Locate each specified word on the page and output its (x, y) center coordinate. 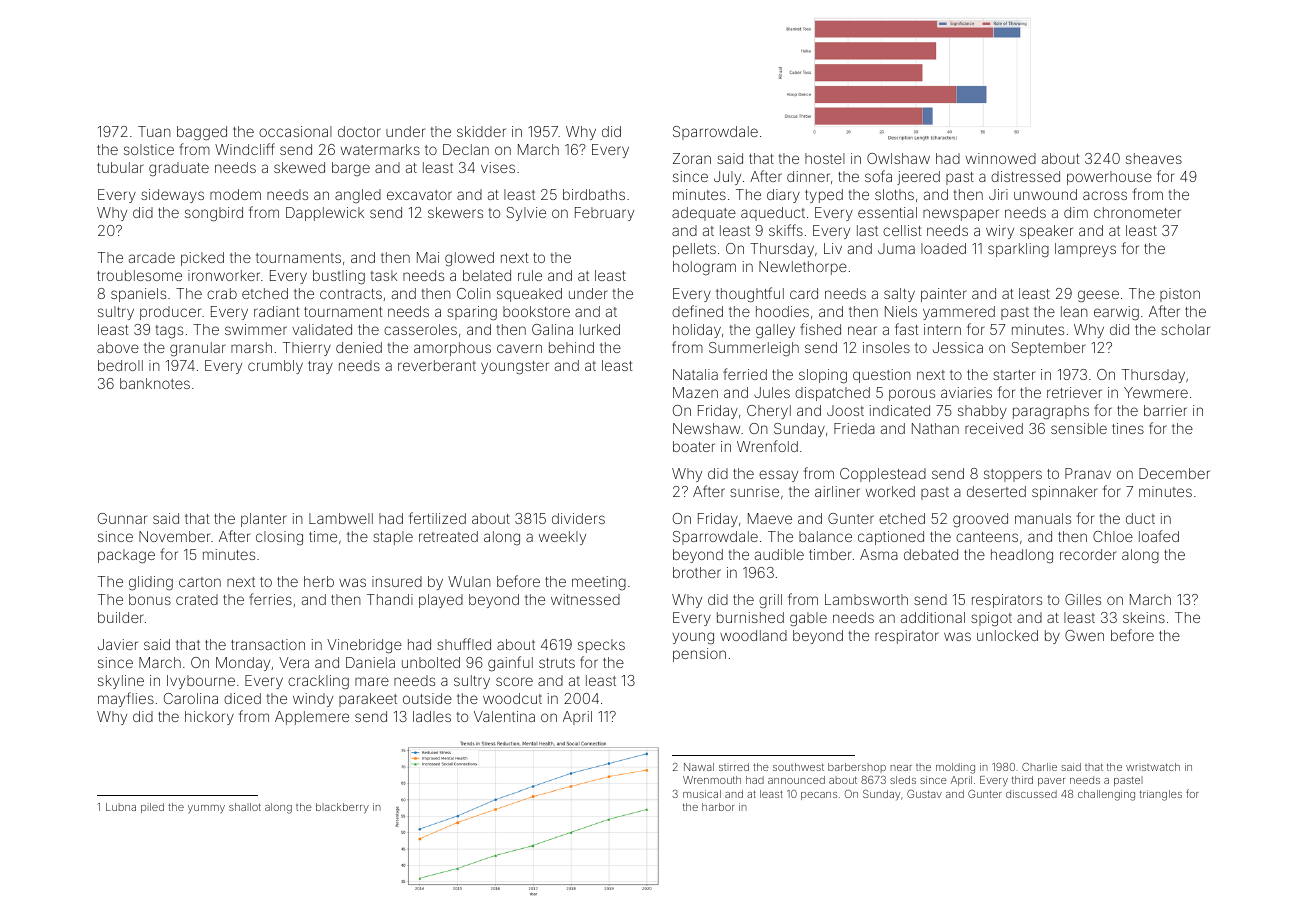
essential (887, 212)
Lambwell (341, 518)
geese (1098, 296)
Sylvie (526, 214)
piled (152, 808)
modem (235, 194)
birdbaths (594, 194)
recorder (1088, 554)
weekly (562, 538)
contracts (351, 294)
